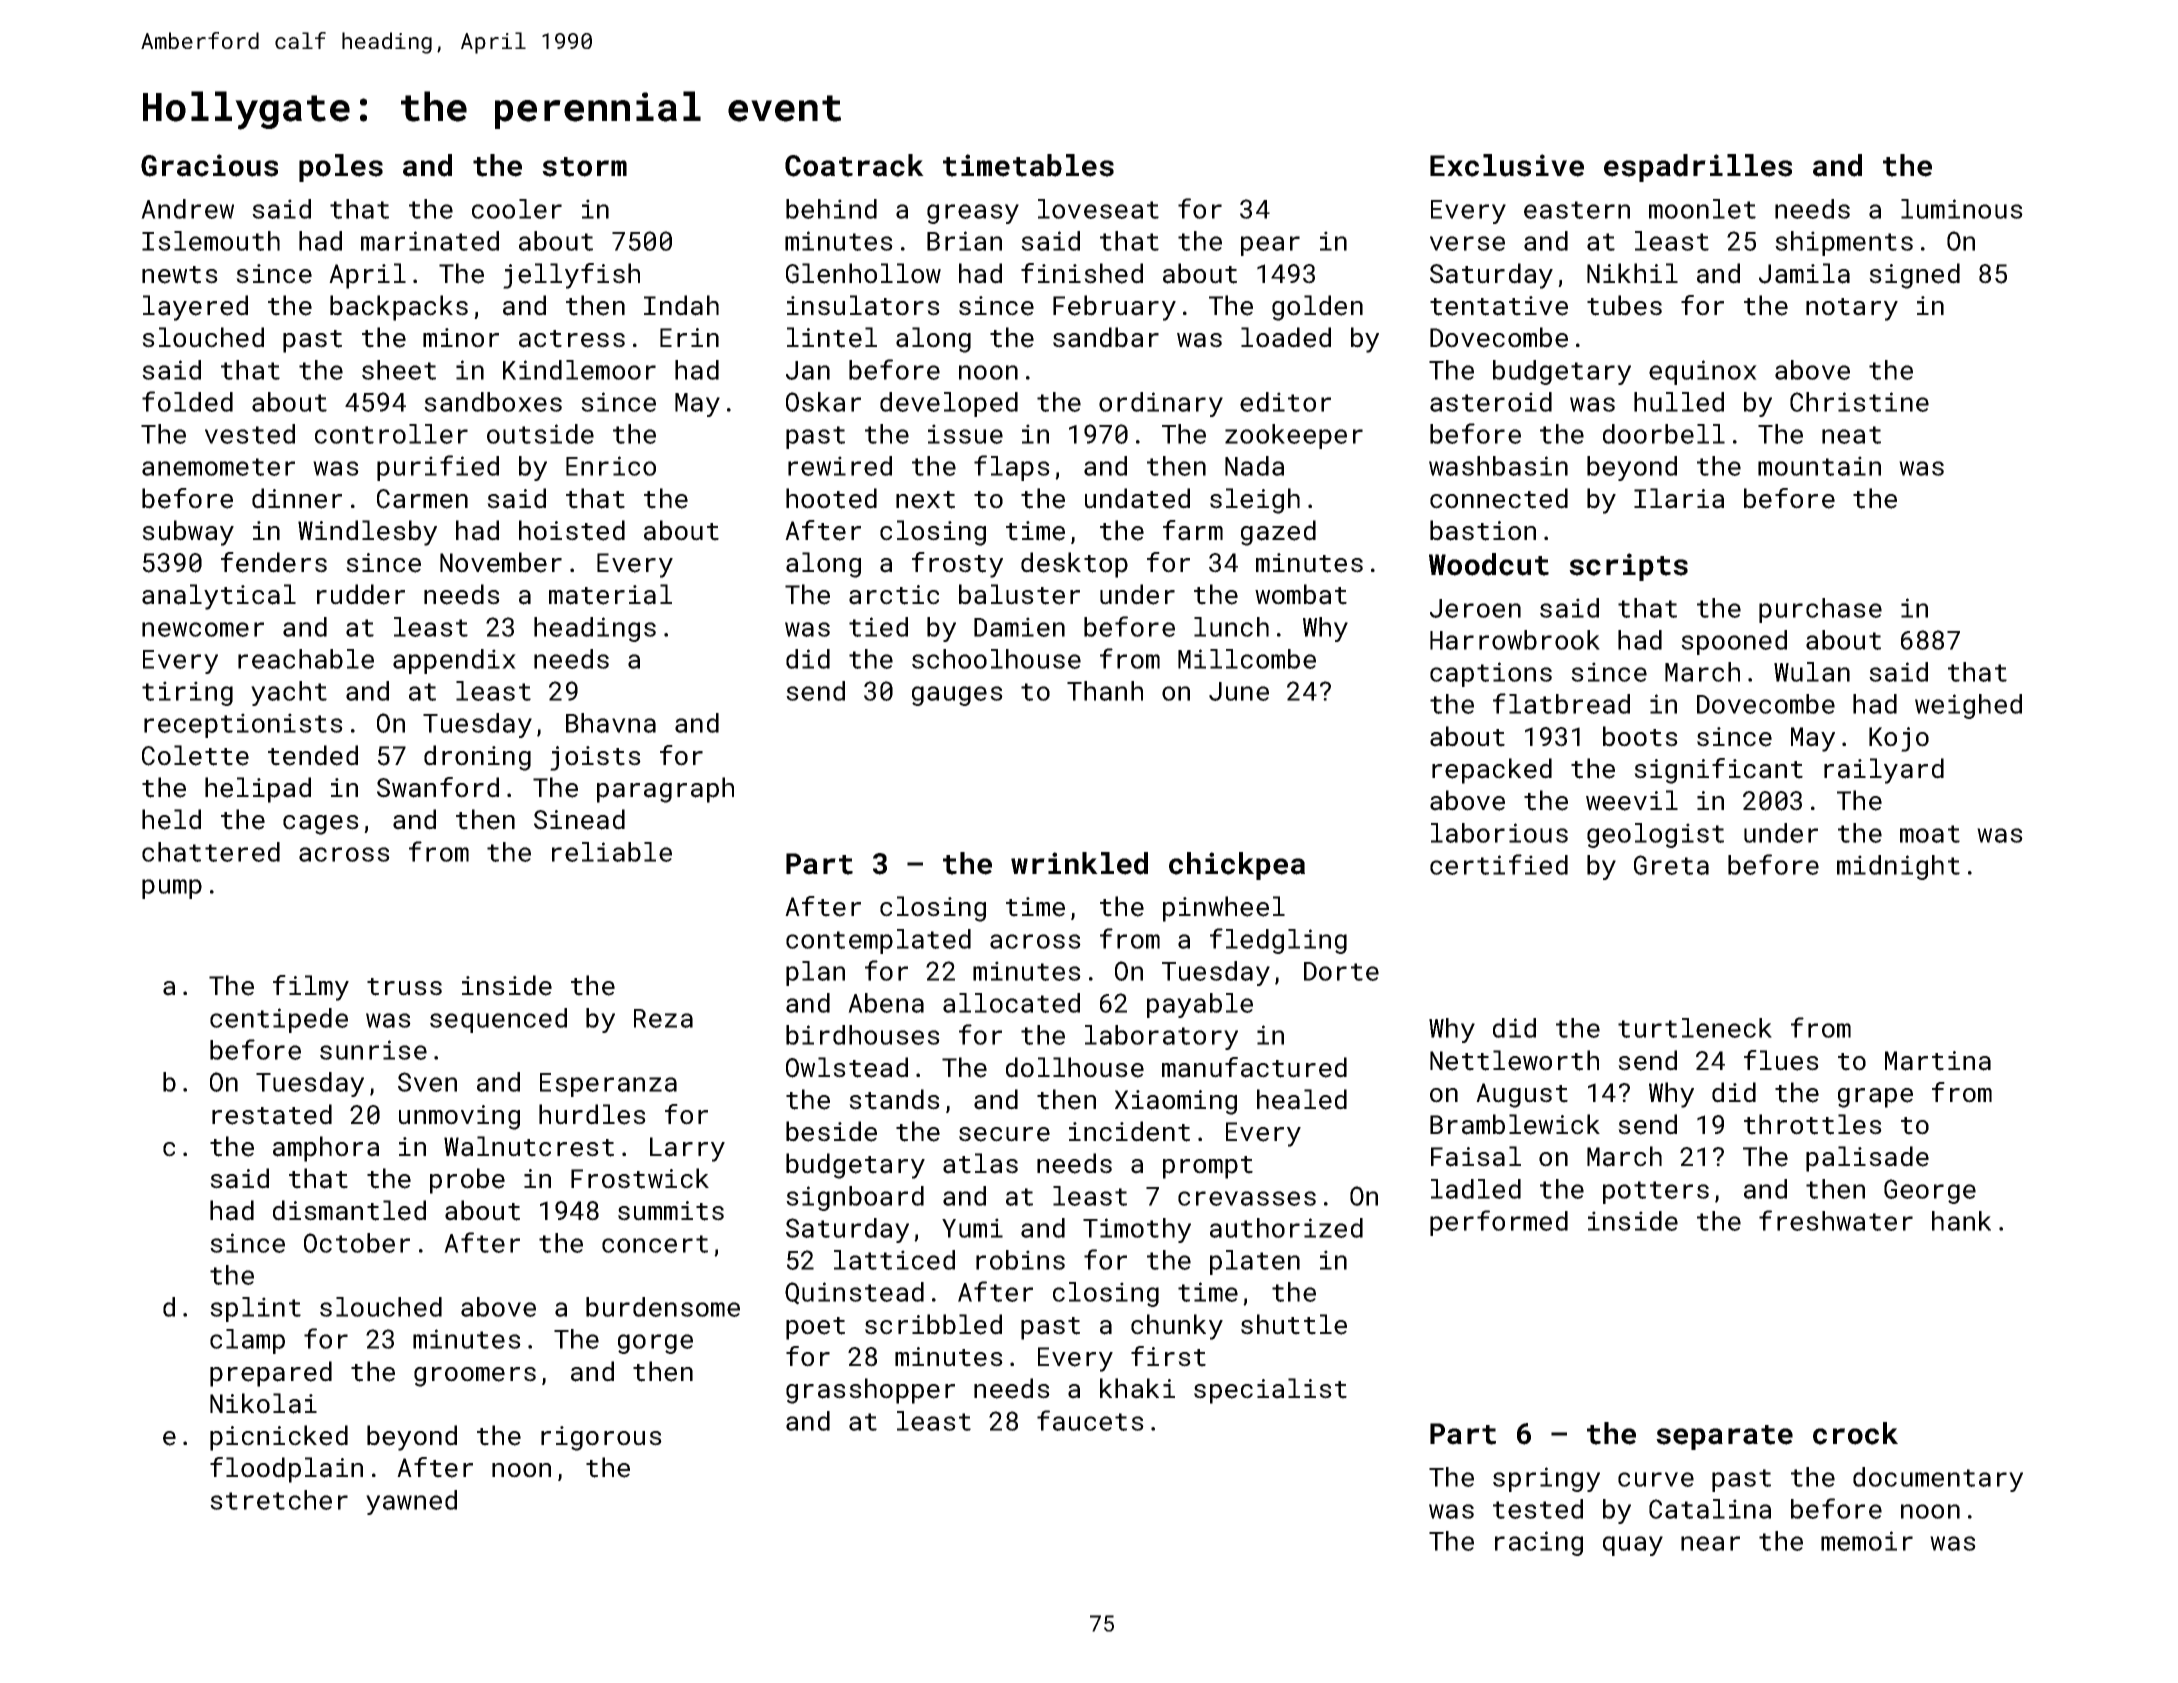 The image size is (2178, 1683). Describe the element at coordinates (681, 305) in the document. I see `Indah` at that location.
